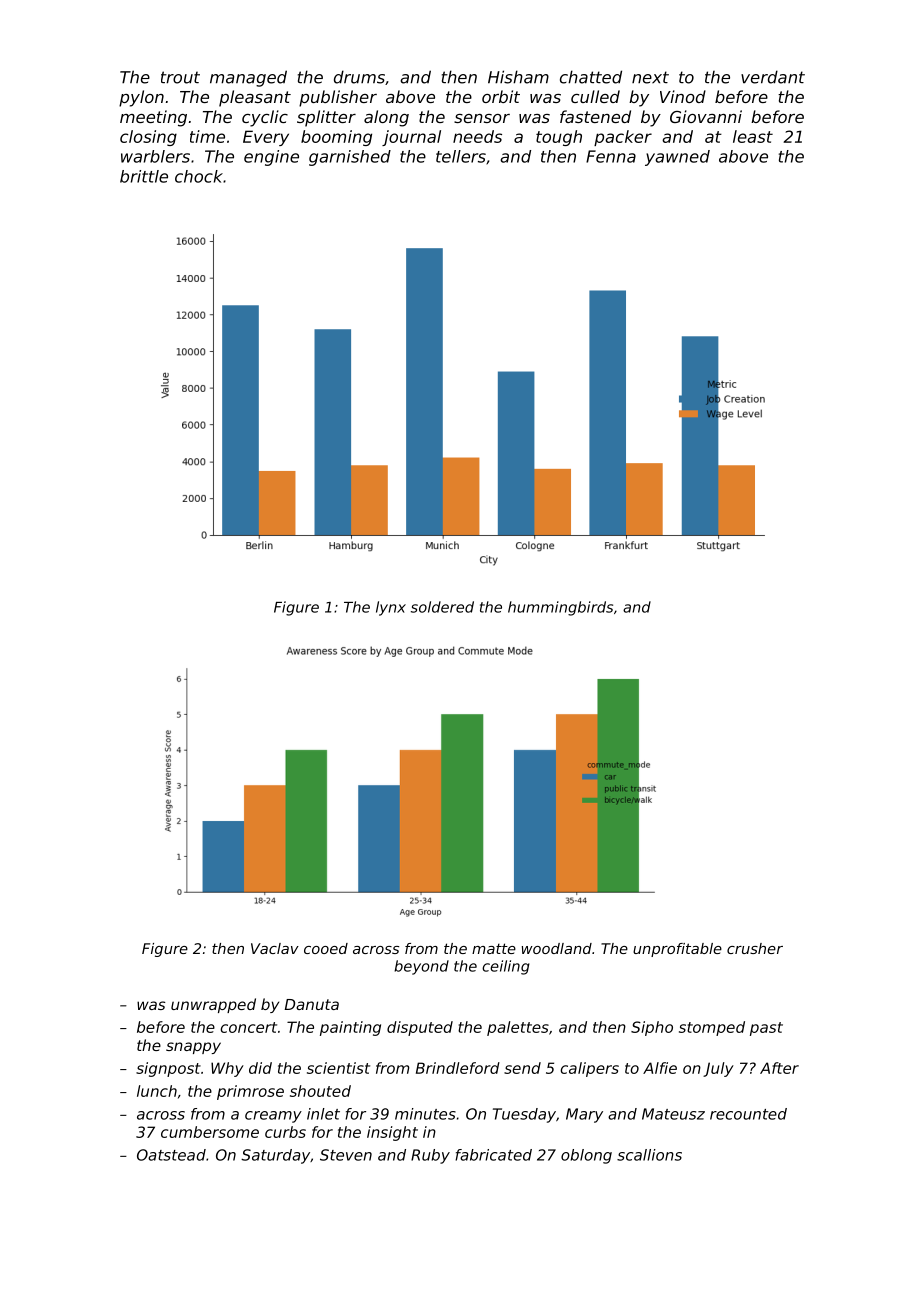  I want to click on Vaclav, so click(275, 948).
